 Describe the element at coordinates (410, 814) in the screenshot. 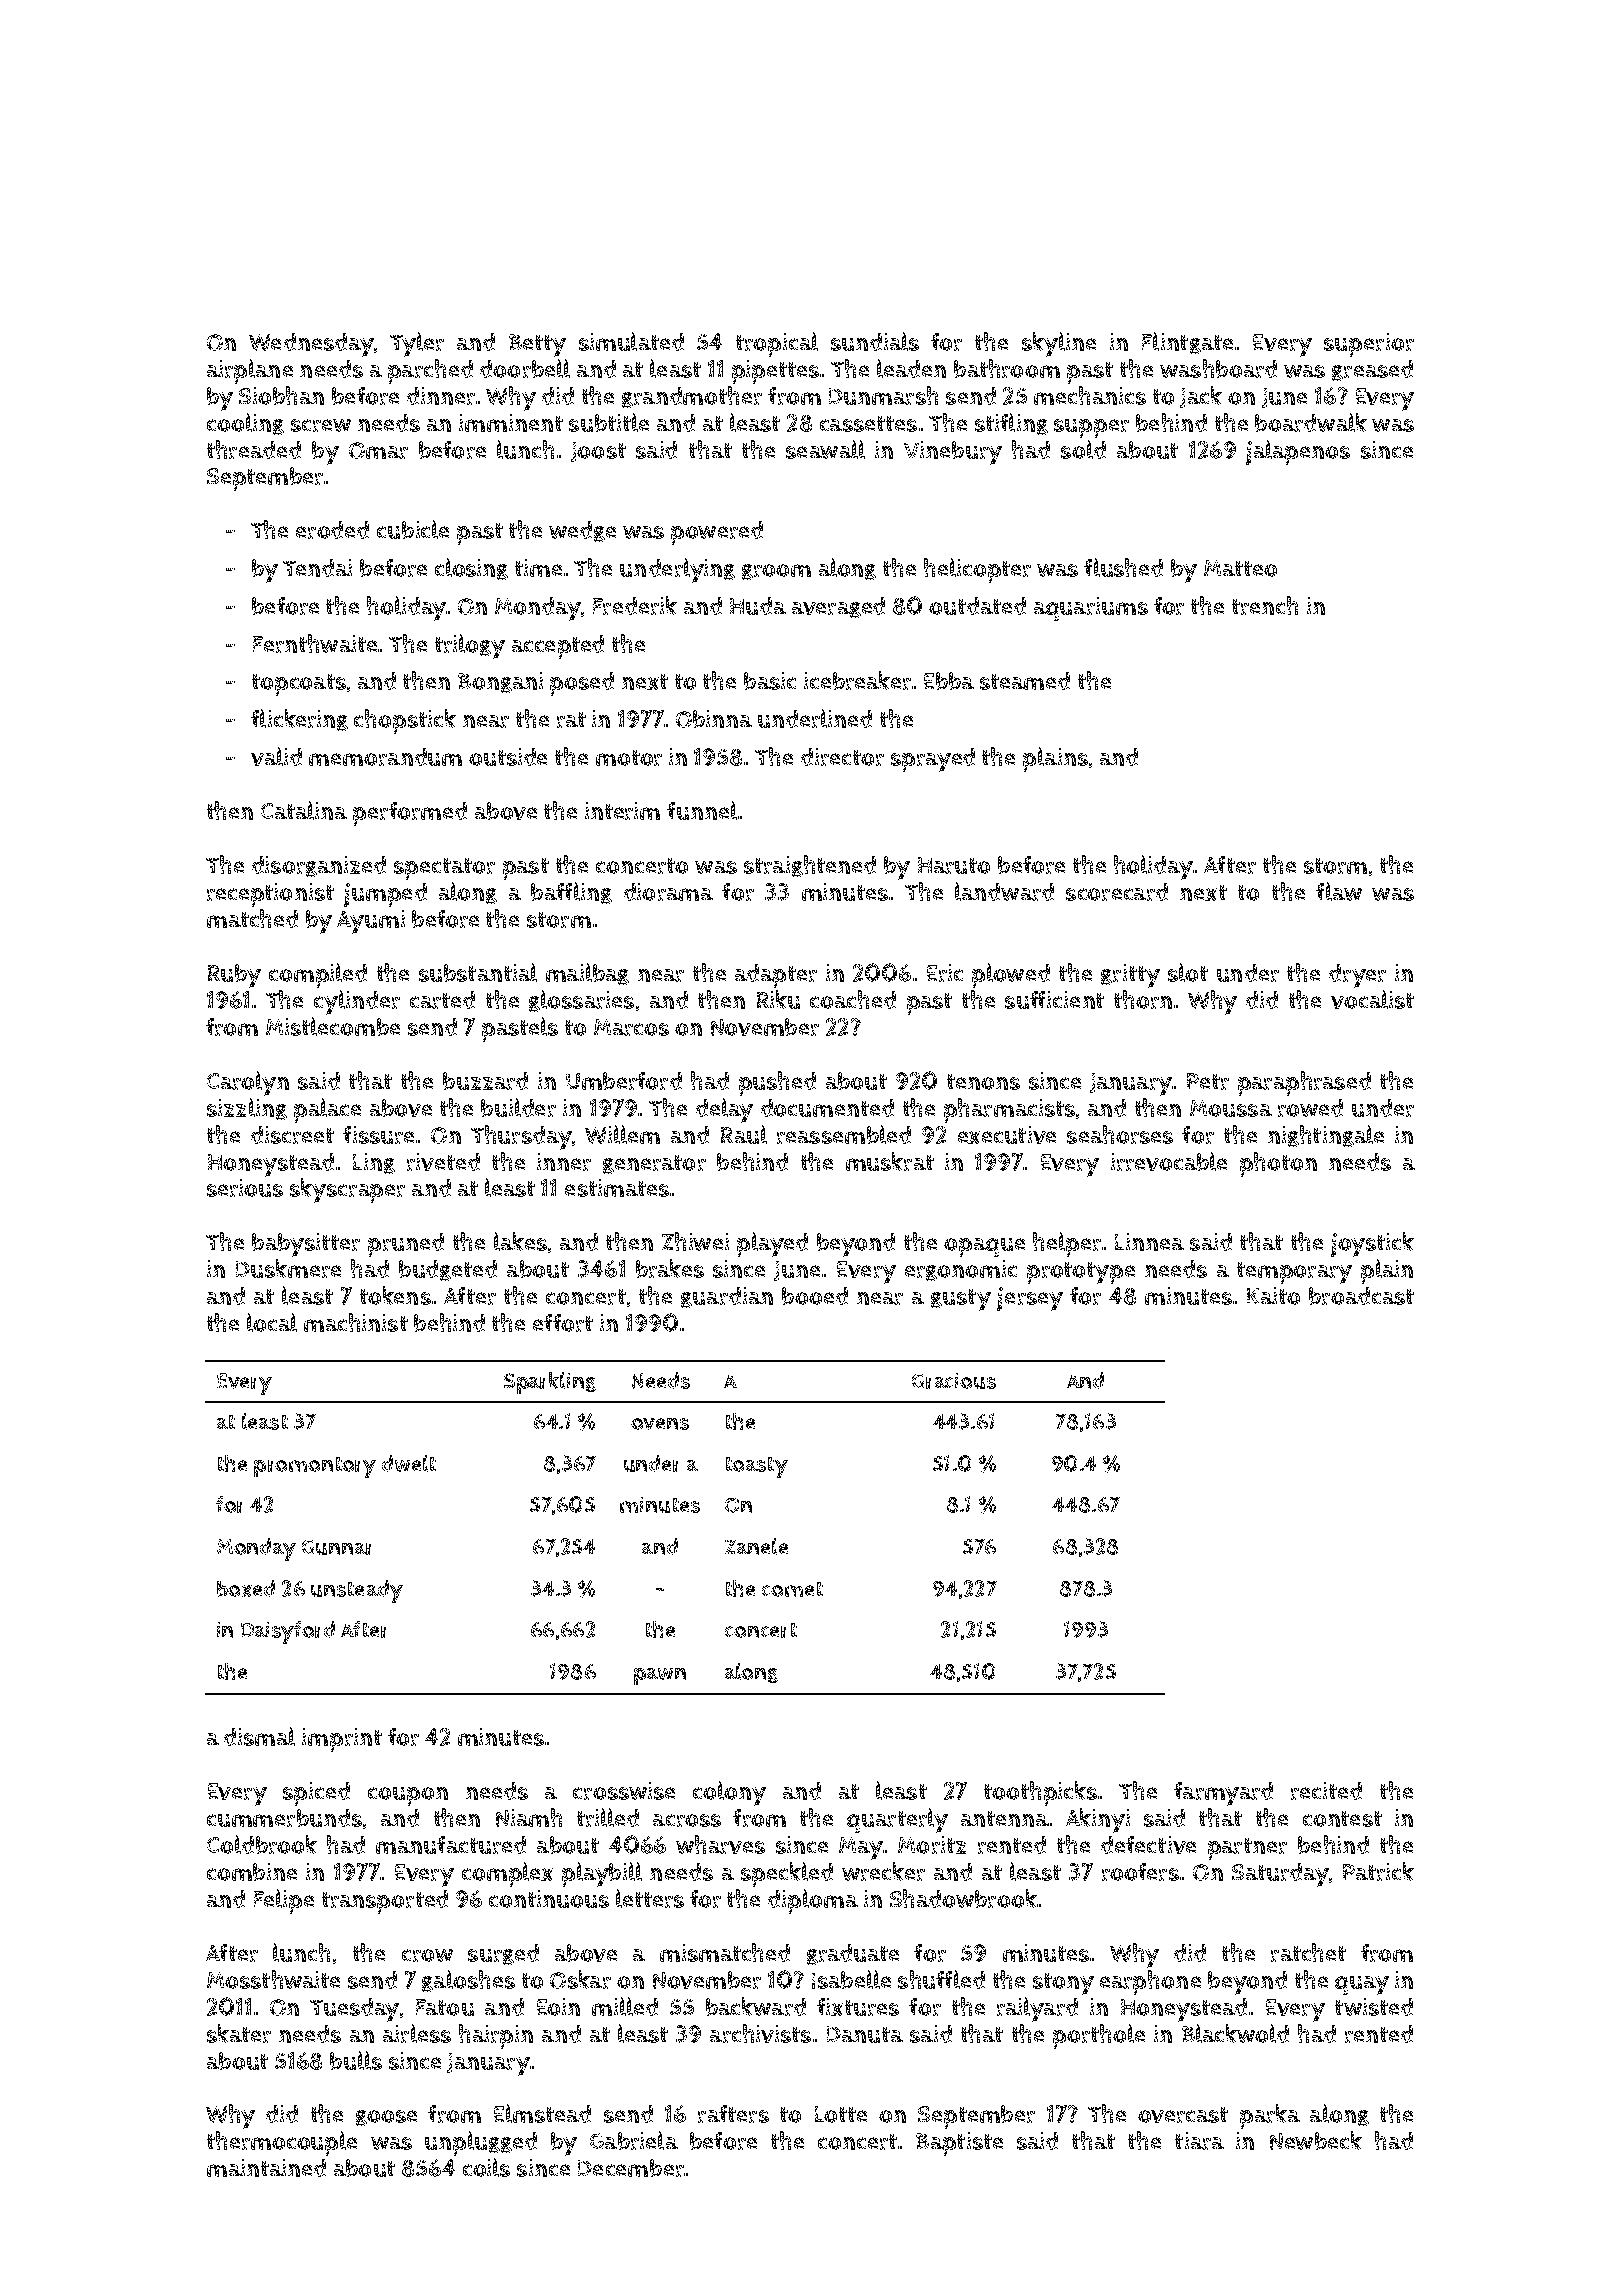

I see `performed` at that location.
